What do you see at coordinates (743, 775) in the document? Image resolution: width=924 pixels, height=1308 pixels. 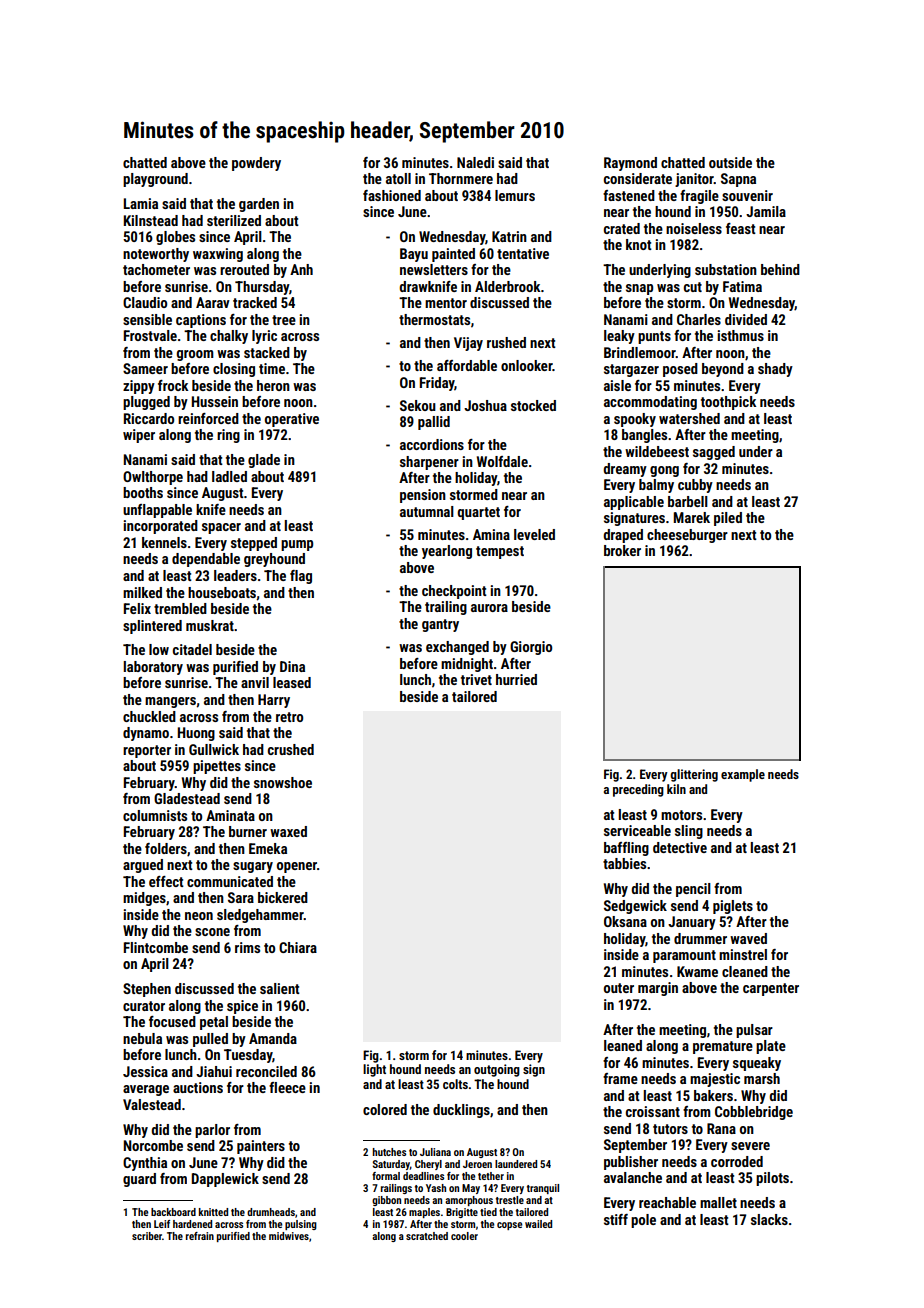 I see `example` at bounding box center [743, 775].
